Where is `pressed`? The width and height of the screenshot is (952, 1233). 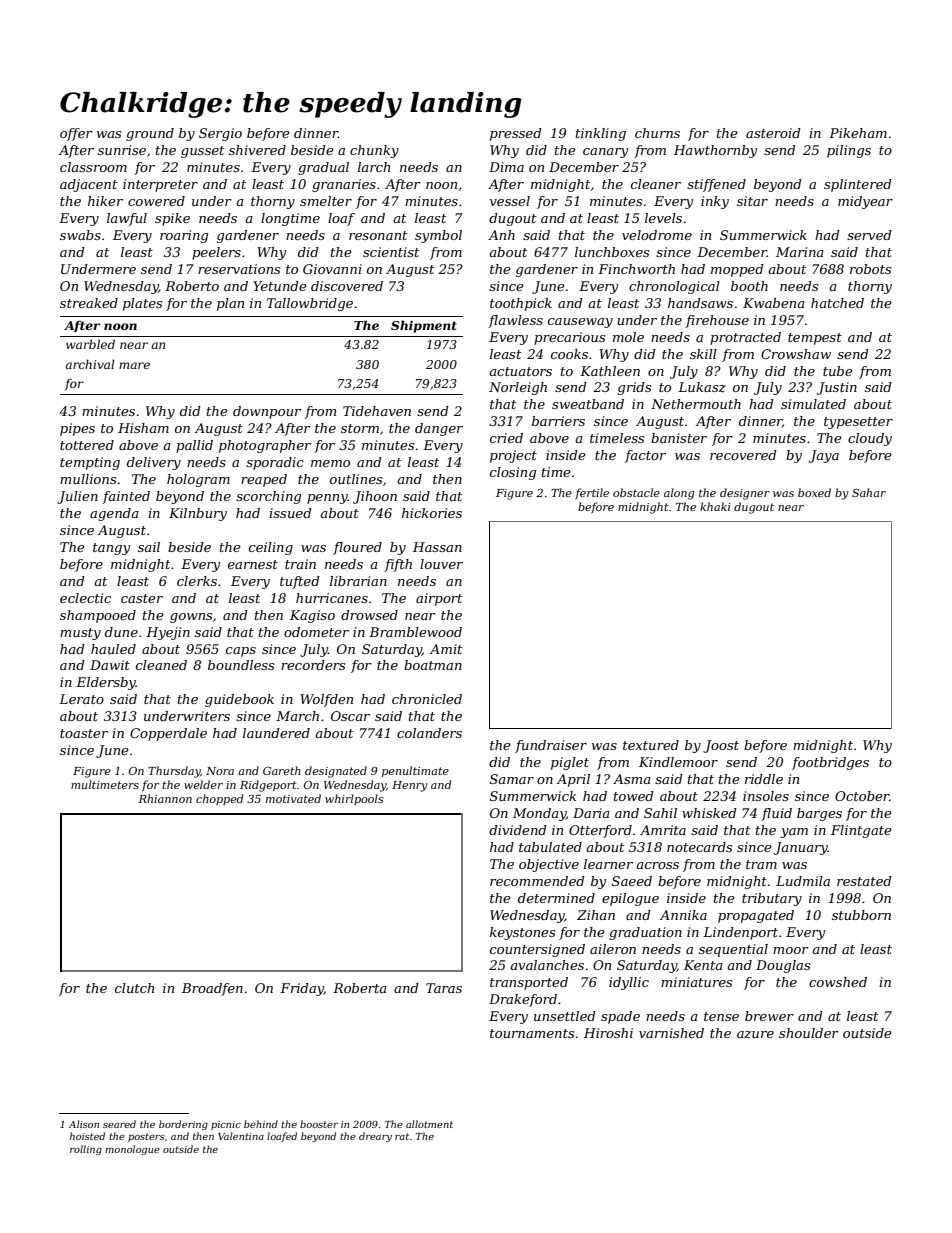
pressed is located at coordinates (516, 134).
